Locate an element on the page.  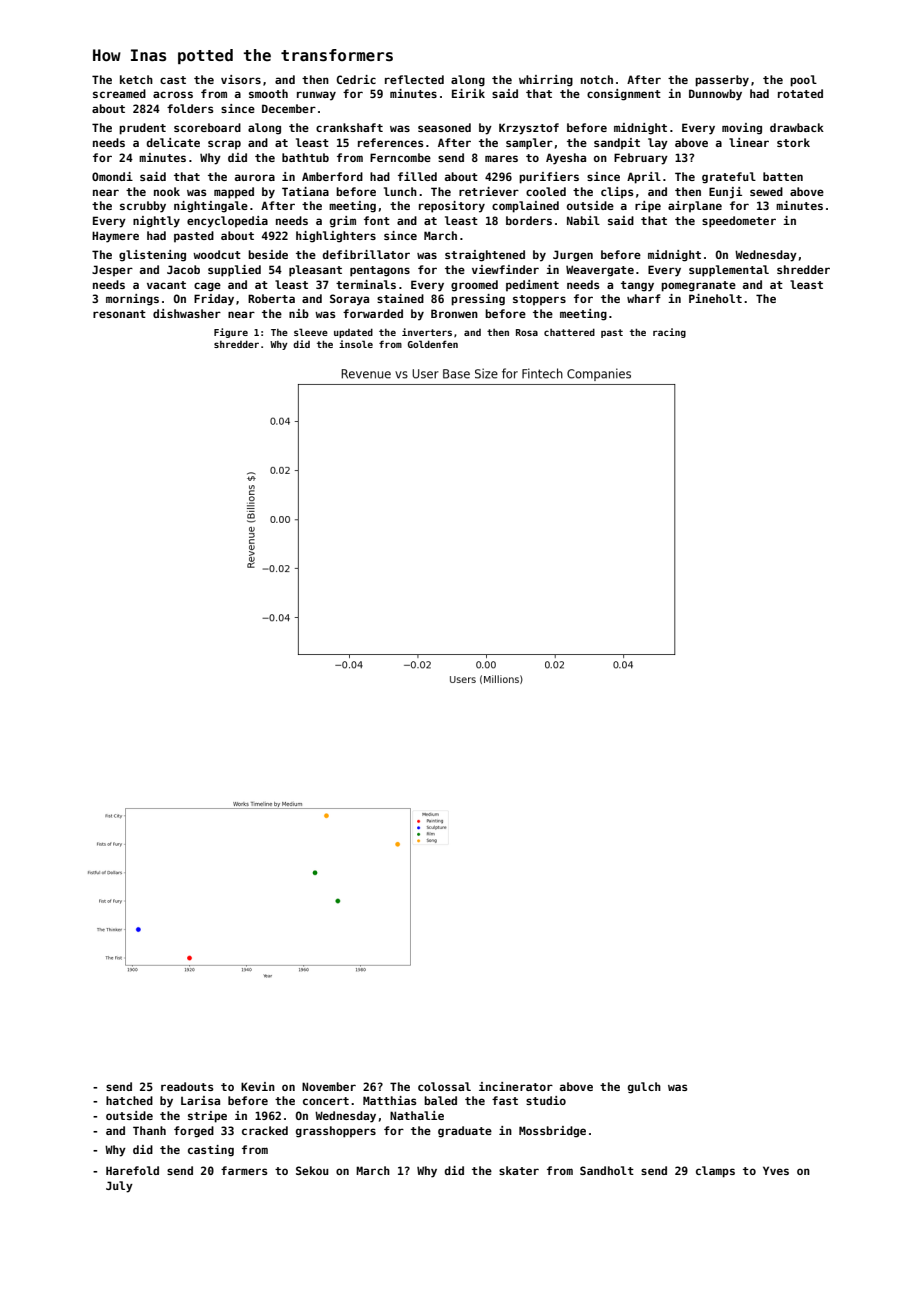
racing is located at coordinates (669, 333).
